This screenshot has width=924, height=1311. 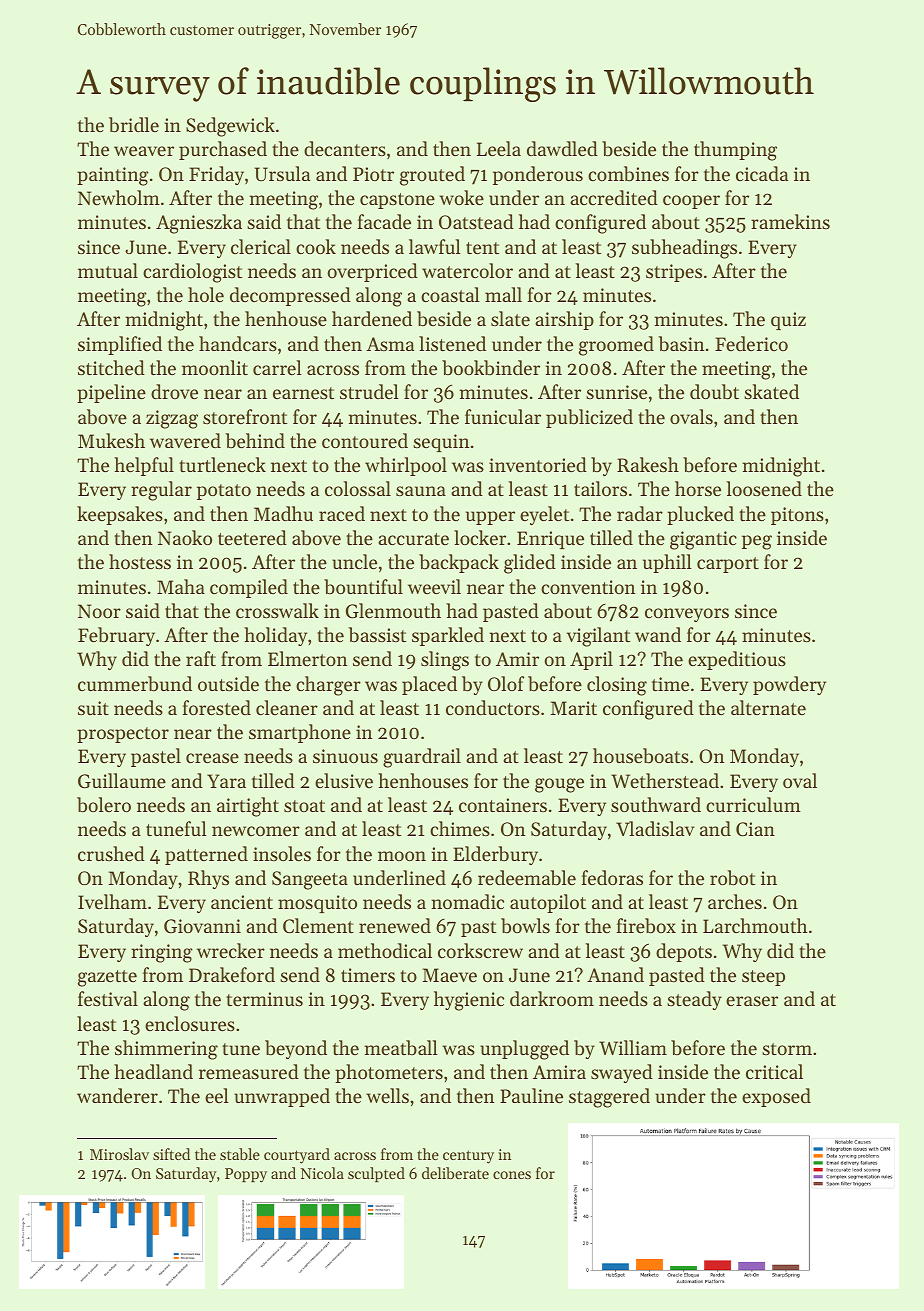 What do you see at coordinates (111, 367) in the screenshot?
I see `stitched` at bounding box center [111, 367].
